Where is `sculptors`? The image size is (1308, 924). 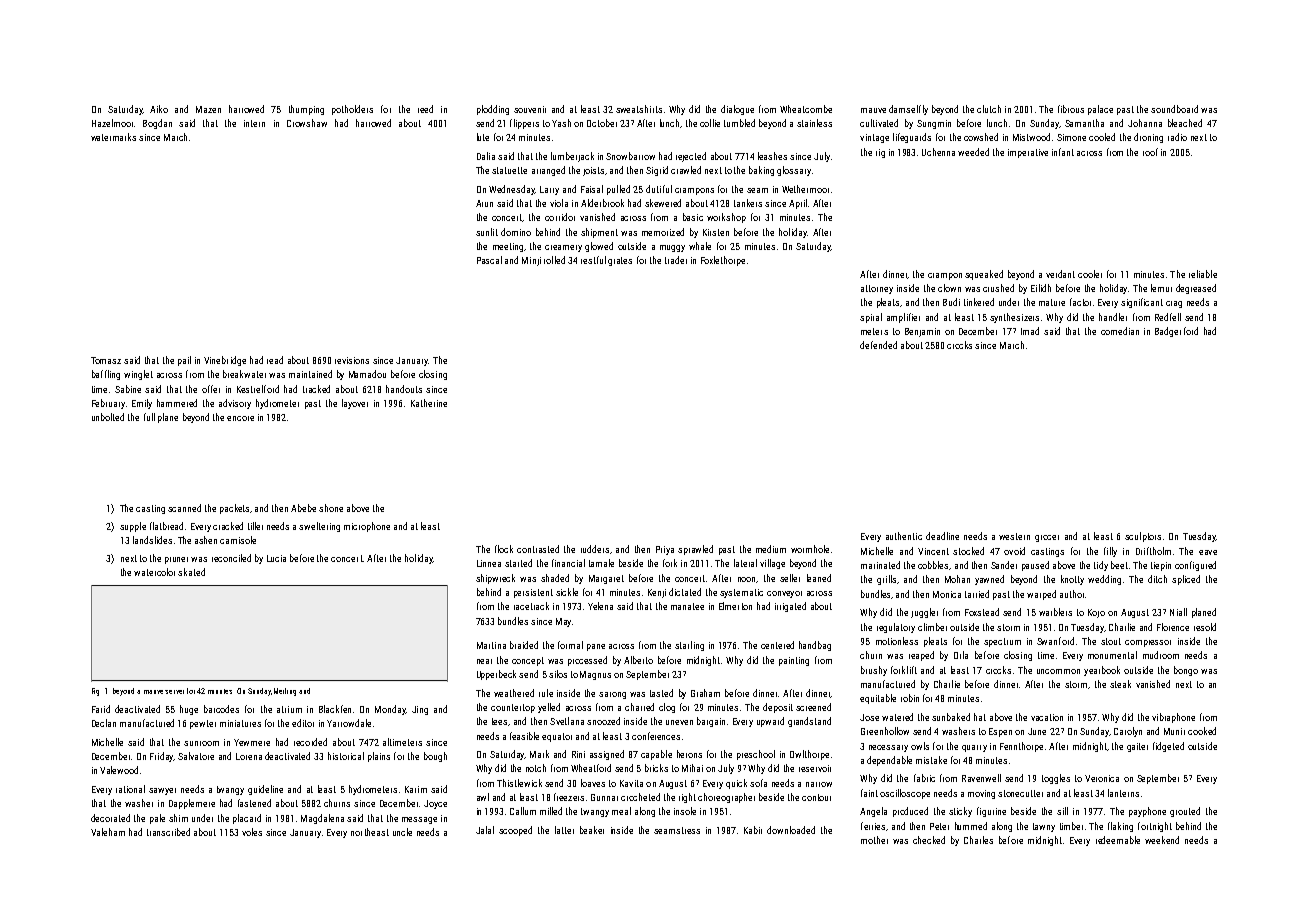 sculptors is located at coordinates (1143, 537).
